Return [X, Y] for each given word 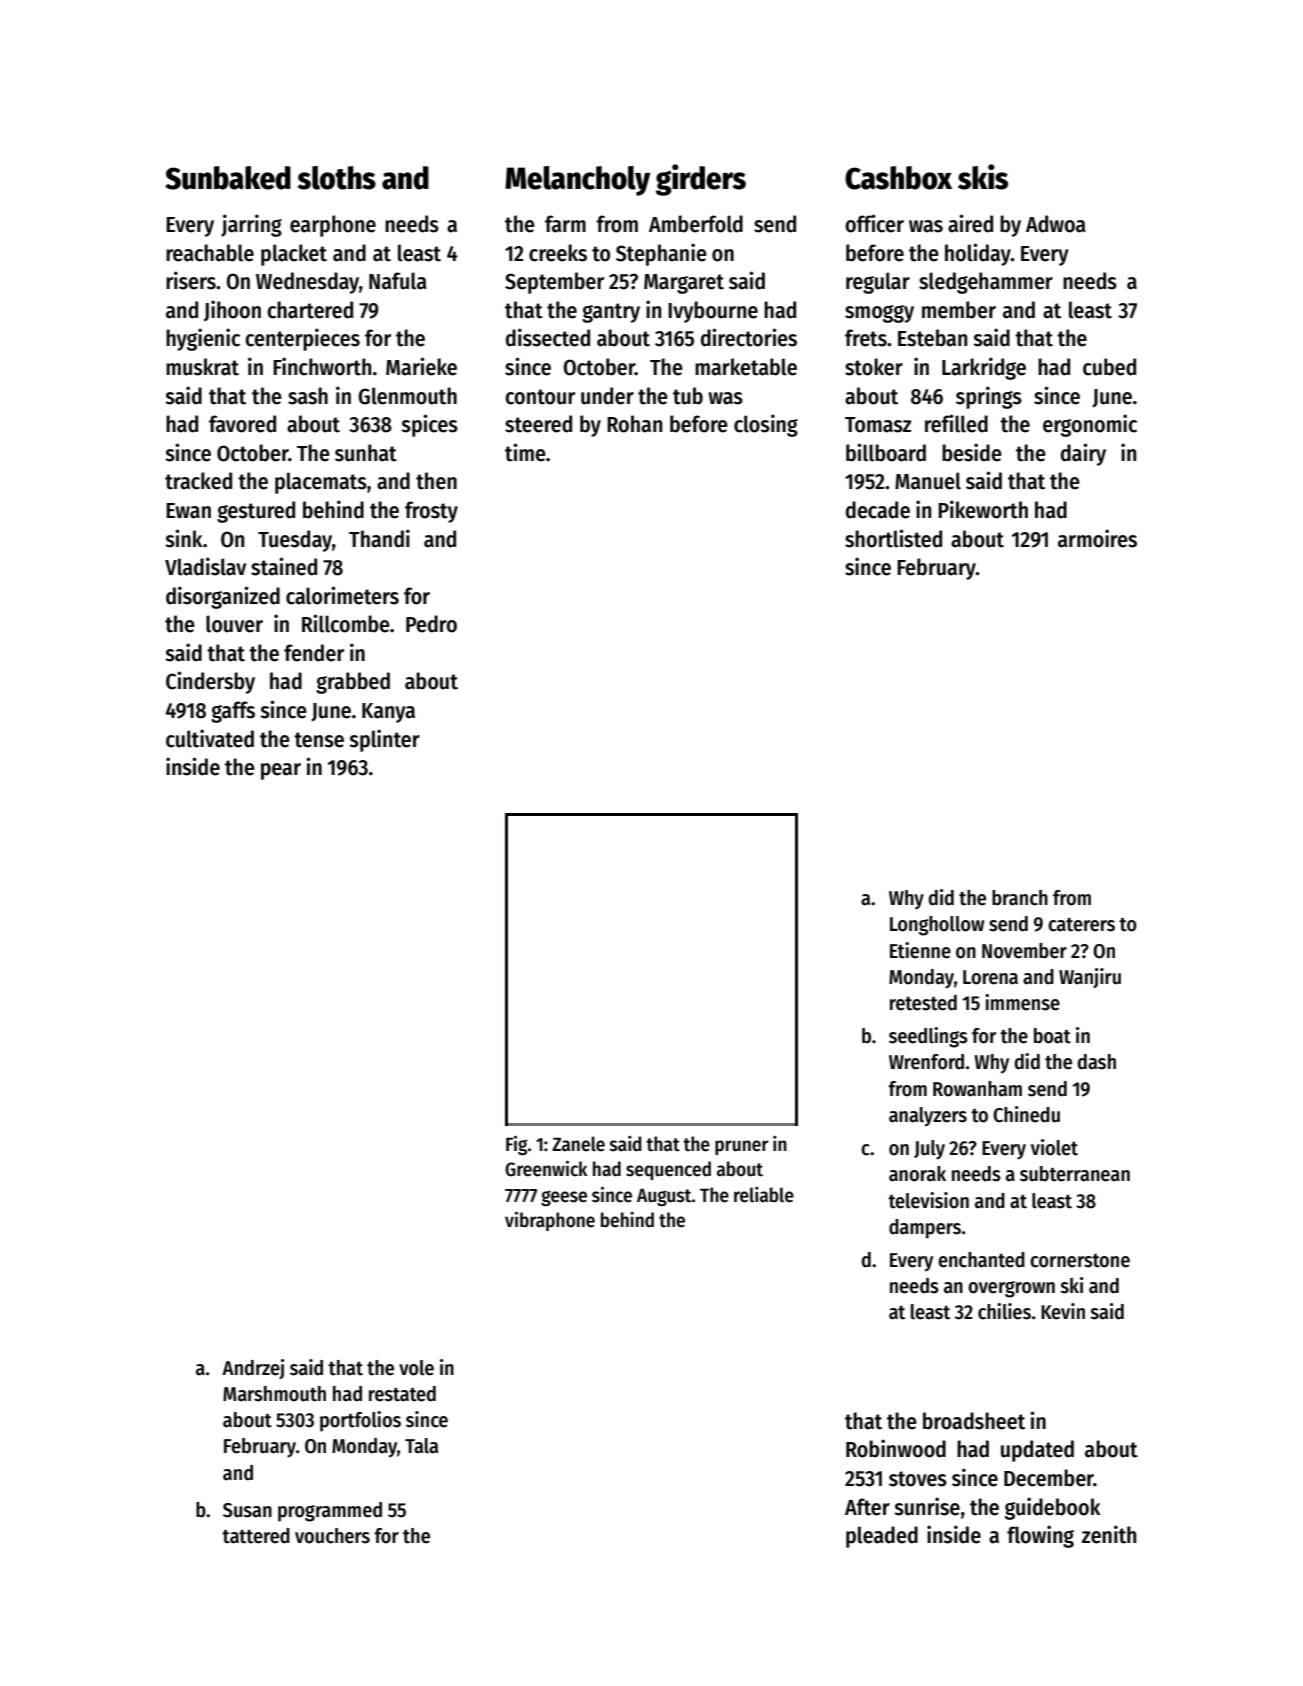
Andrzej [253, 1369]
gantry [611, 313]
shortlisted [893, 538]
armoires [1097, 538]
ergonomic [1090, 425]
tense [319, 740]
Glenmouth [408, 396]
